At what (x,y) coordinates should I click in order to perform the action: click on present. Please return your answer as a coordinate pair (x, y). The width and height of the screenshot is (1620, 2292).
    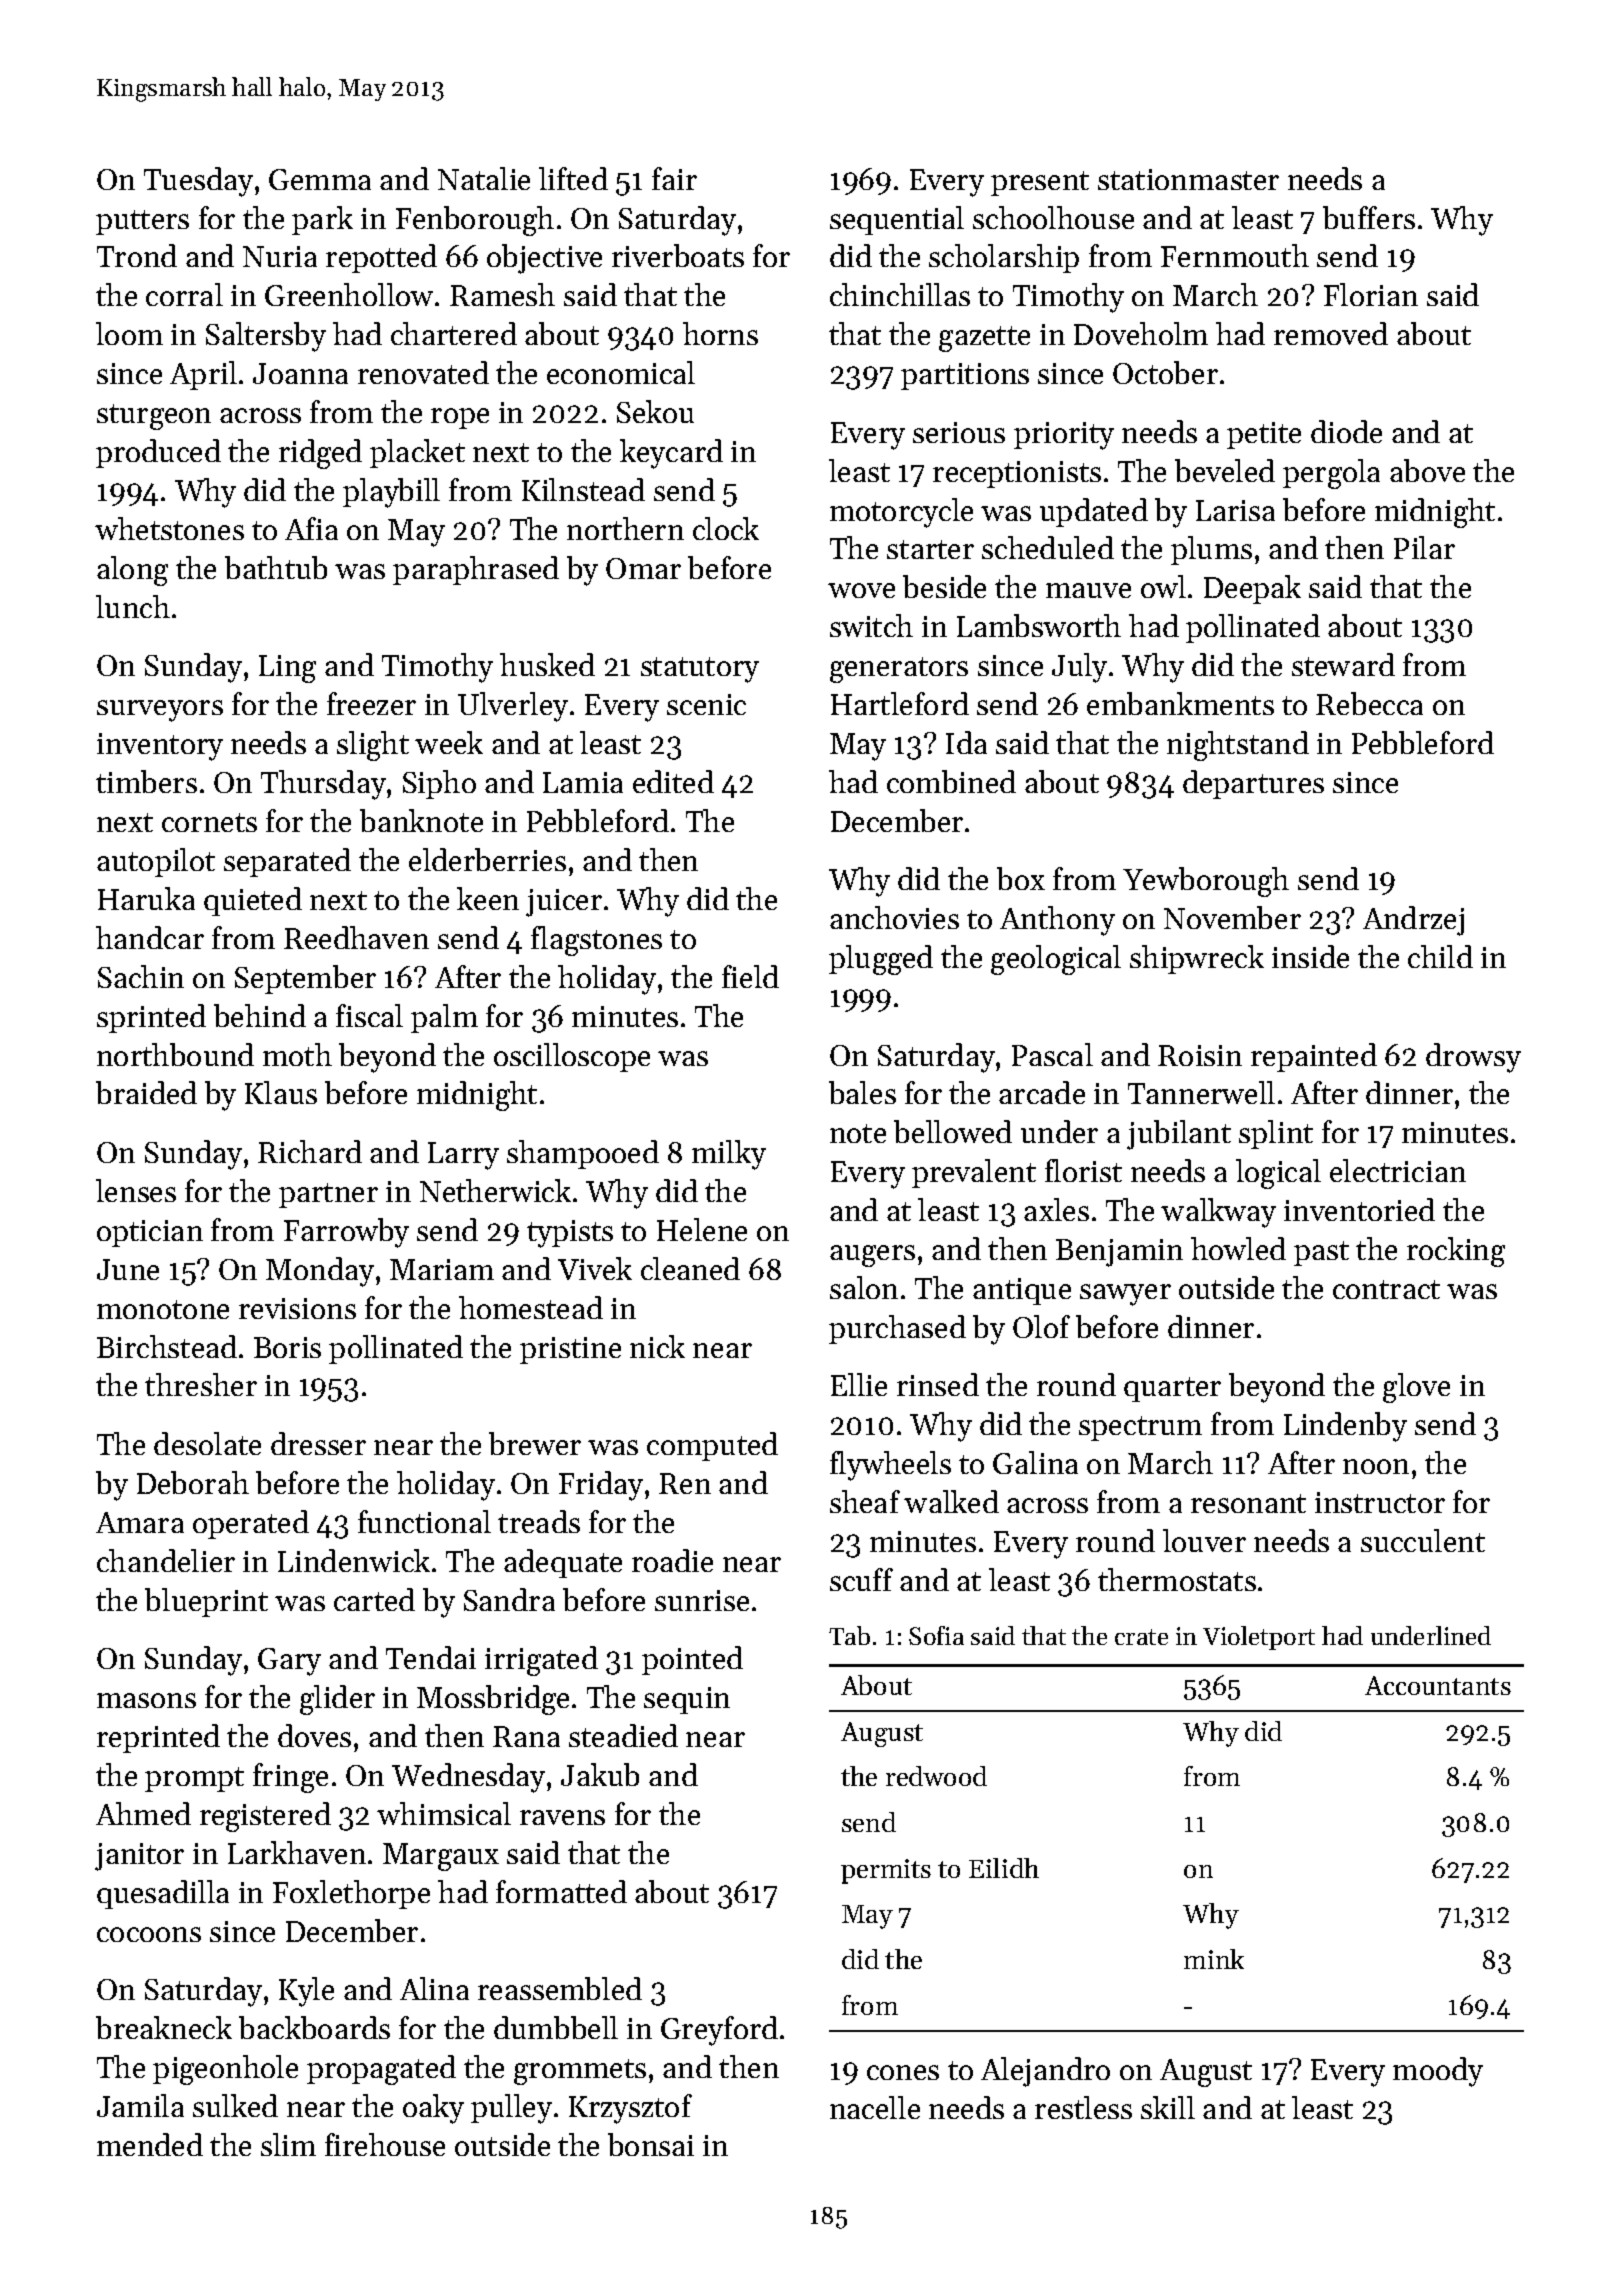
    Looking at the image, I should click on (1040, 183).
